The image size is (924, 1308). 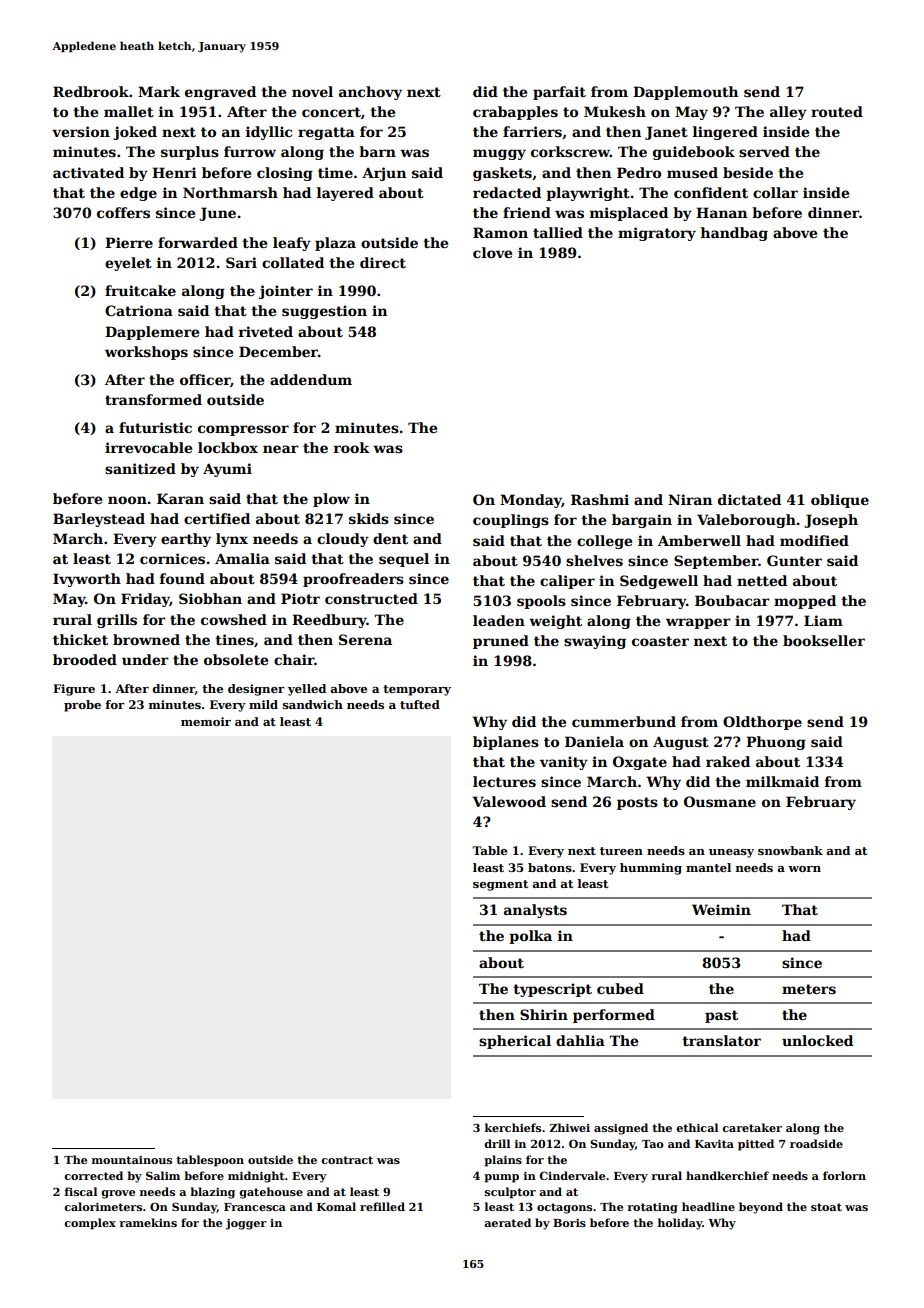 I want to click on beside, so click(x=748, y=172).
